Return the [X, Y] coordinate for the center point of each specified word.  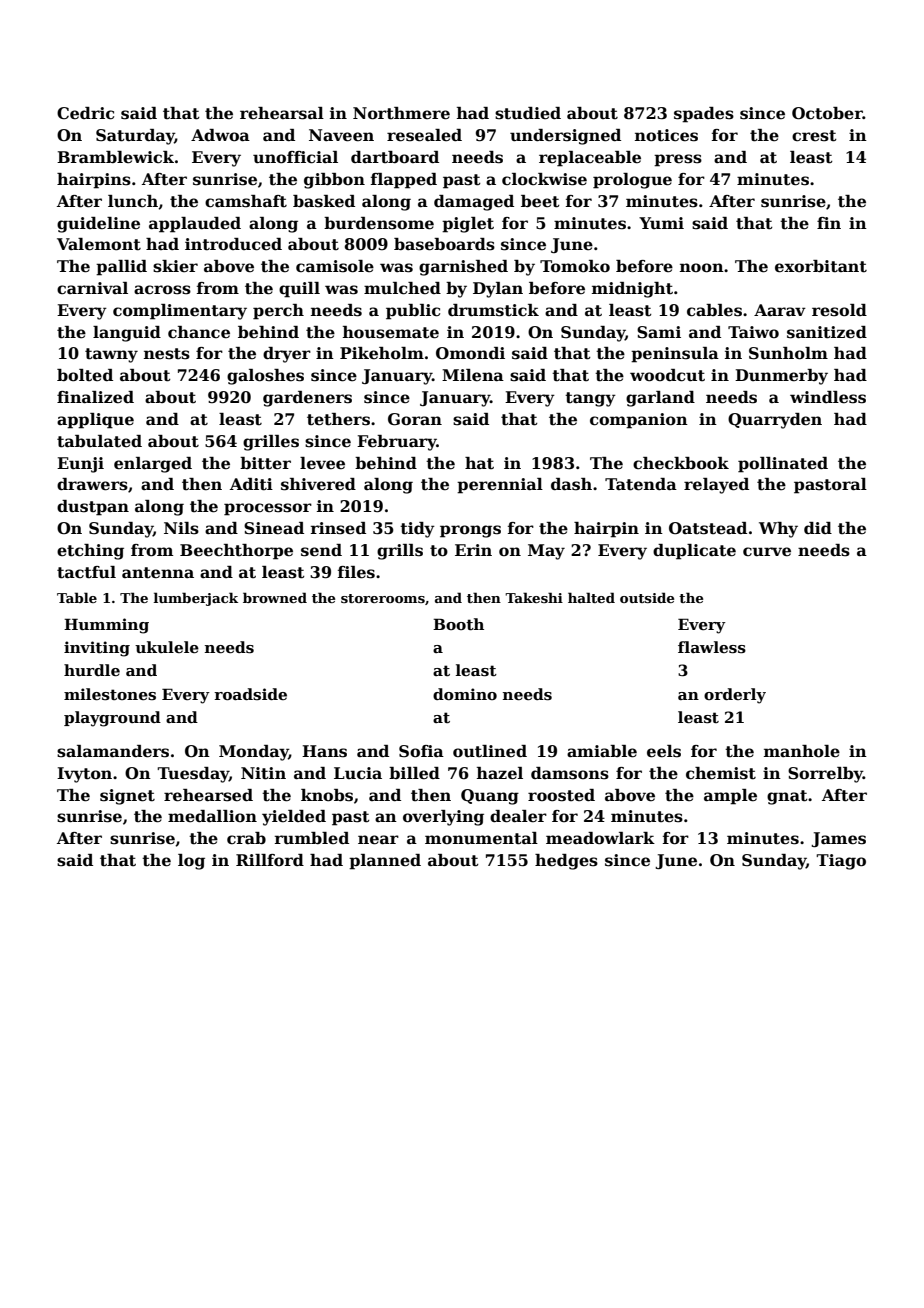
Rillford [270, 860]
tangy [590, 399]
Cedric [85, 113]
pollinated [783, 465]
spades [704, 115]
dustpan [93, 508]
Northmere [401, 113]
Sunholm [788, 353]
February [397, 443]
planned [385, 862]
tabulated [99, 441]
